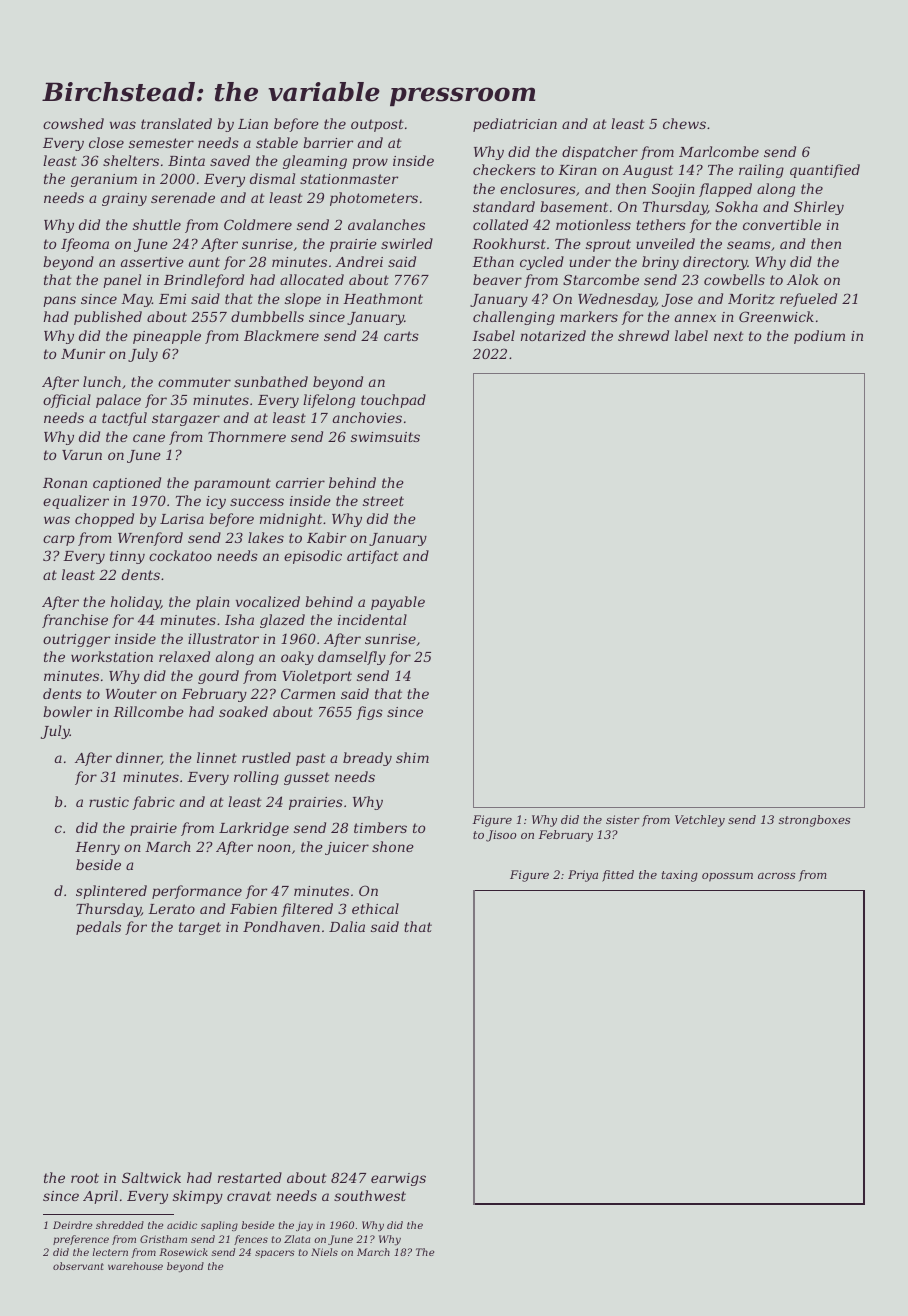  What do you see at coordinates (375, 908) in the screenshot?
I see `ethical` at bounding box center [375, 908].
